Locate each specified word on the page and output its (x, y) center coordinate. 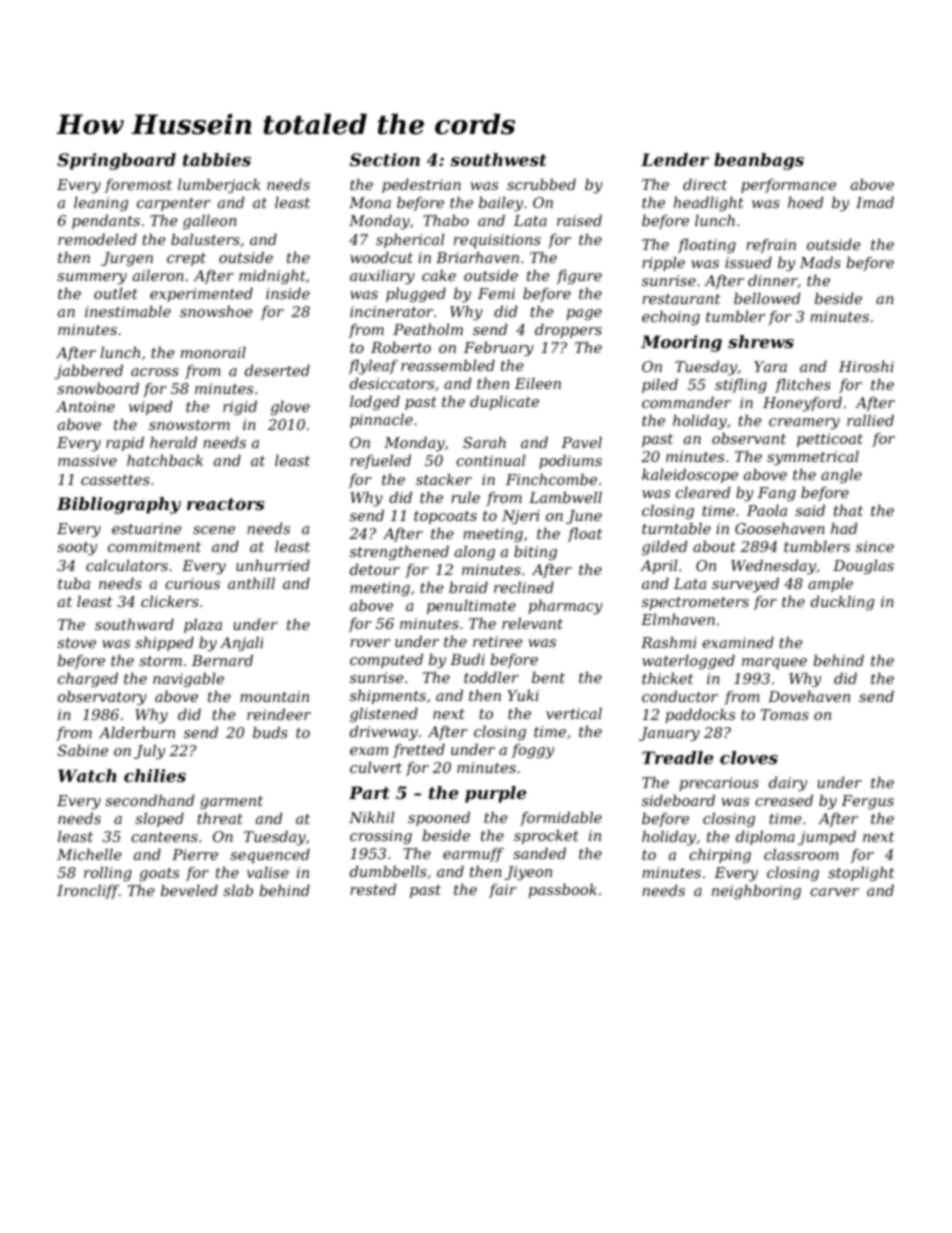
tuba (74, 583)
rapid (125, 444)
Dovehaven (809, 696)
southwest (498, 159)
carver (834, 892)
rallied (870, 420)
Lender (675, 159)
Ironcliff (88, 892)
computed (386, 661)
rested (373, 889)
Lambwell (565, 497)
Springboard (116, 161)
